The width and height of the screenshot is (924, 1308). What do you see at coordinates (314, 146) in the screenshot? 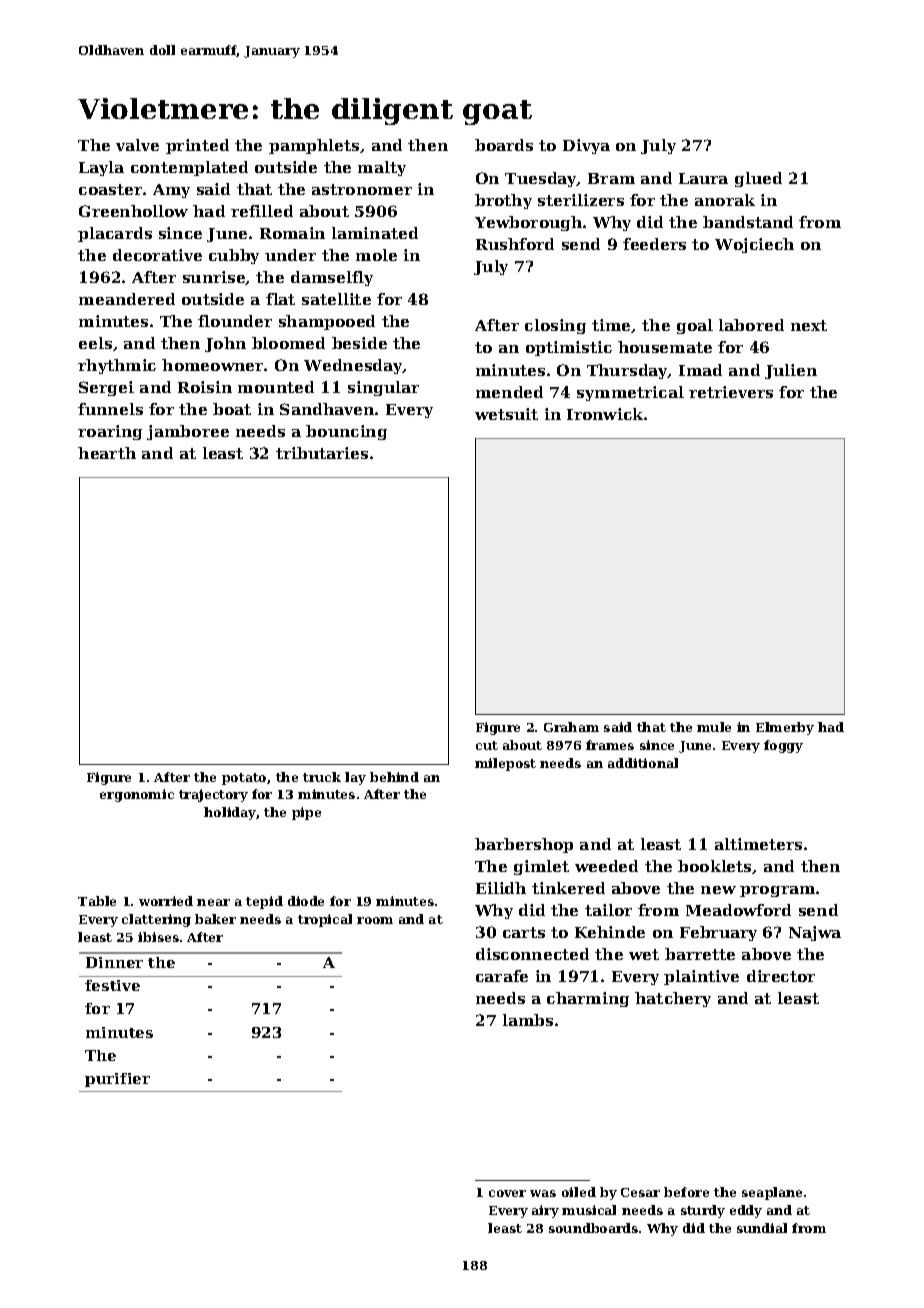
I see `pamphlets` at bounding box center [314, 146].
